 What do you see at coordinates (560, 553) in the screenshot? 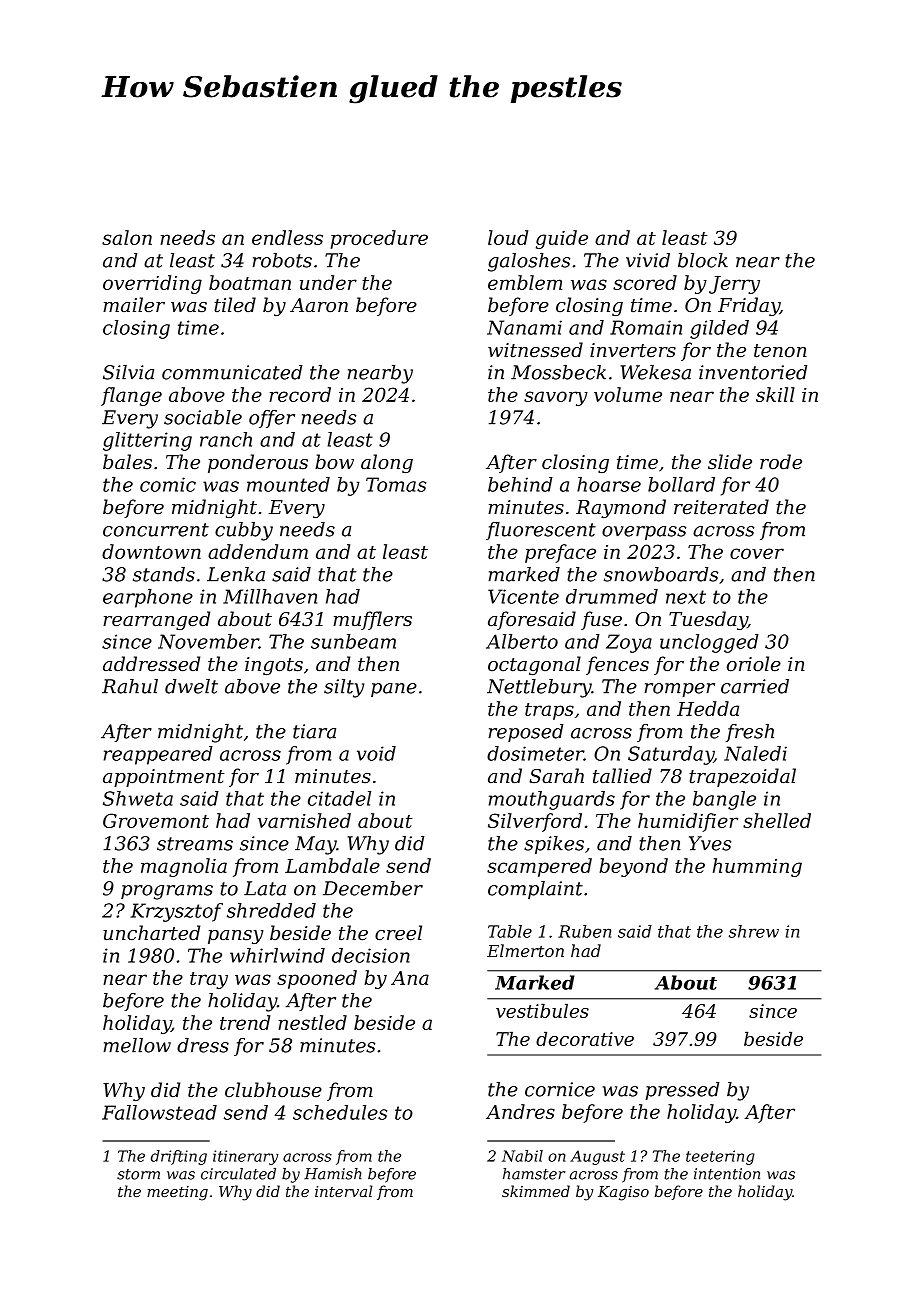
I see `preface` at bounding box center [560, 553].
